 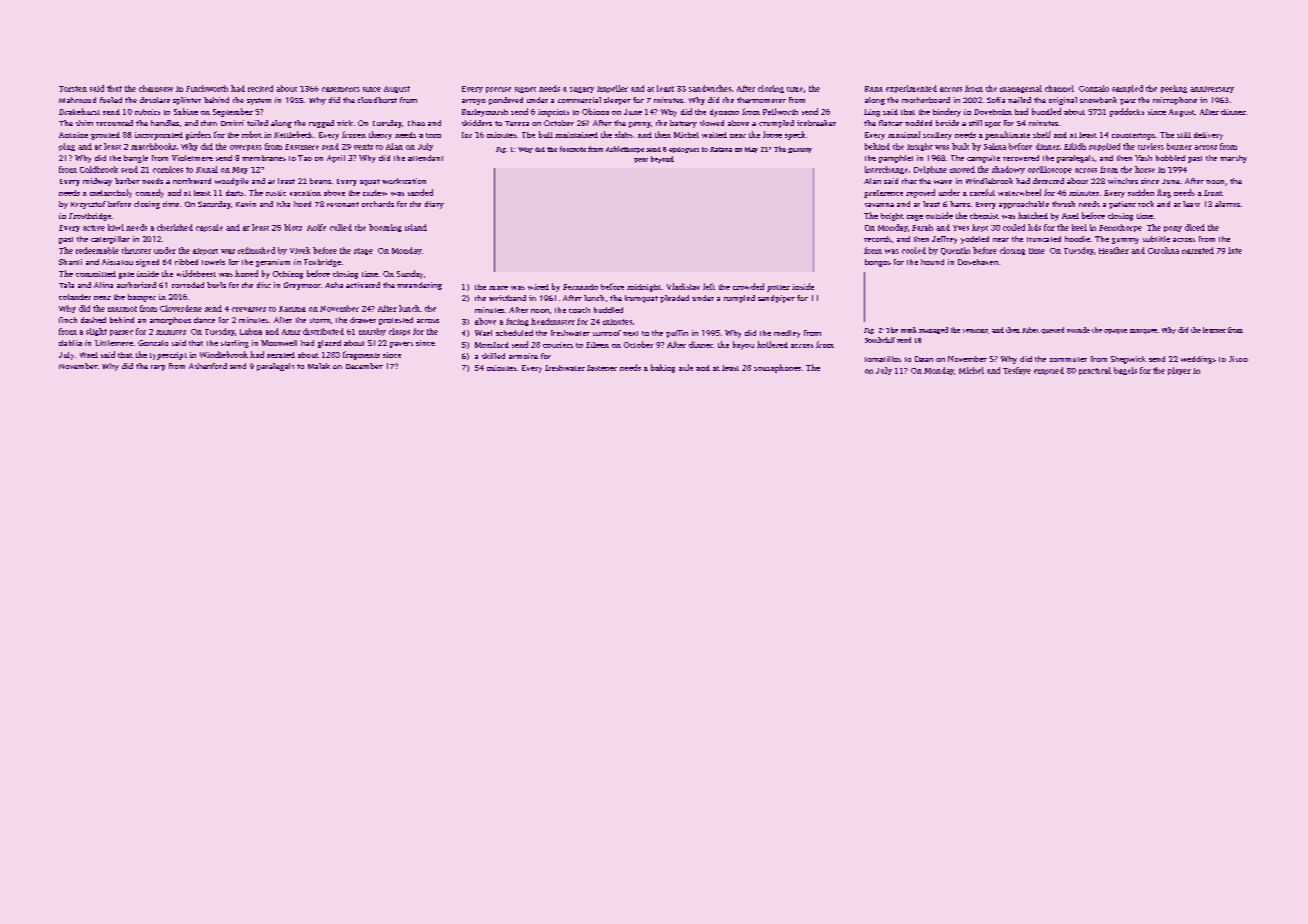 What do you see at coordinates (1077, 239) in the page?
I see `hoodie` at bounding box center [1077, 239].
